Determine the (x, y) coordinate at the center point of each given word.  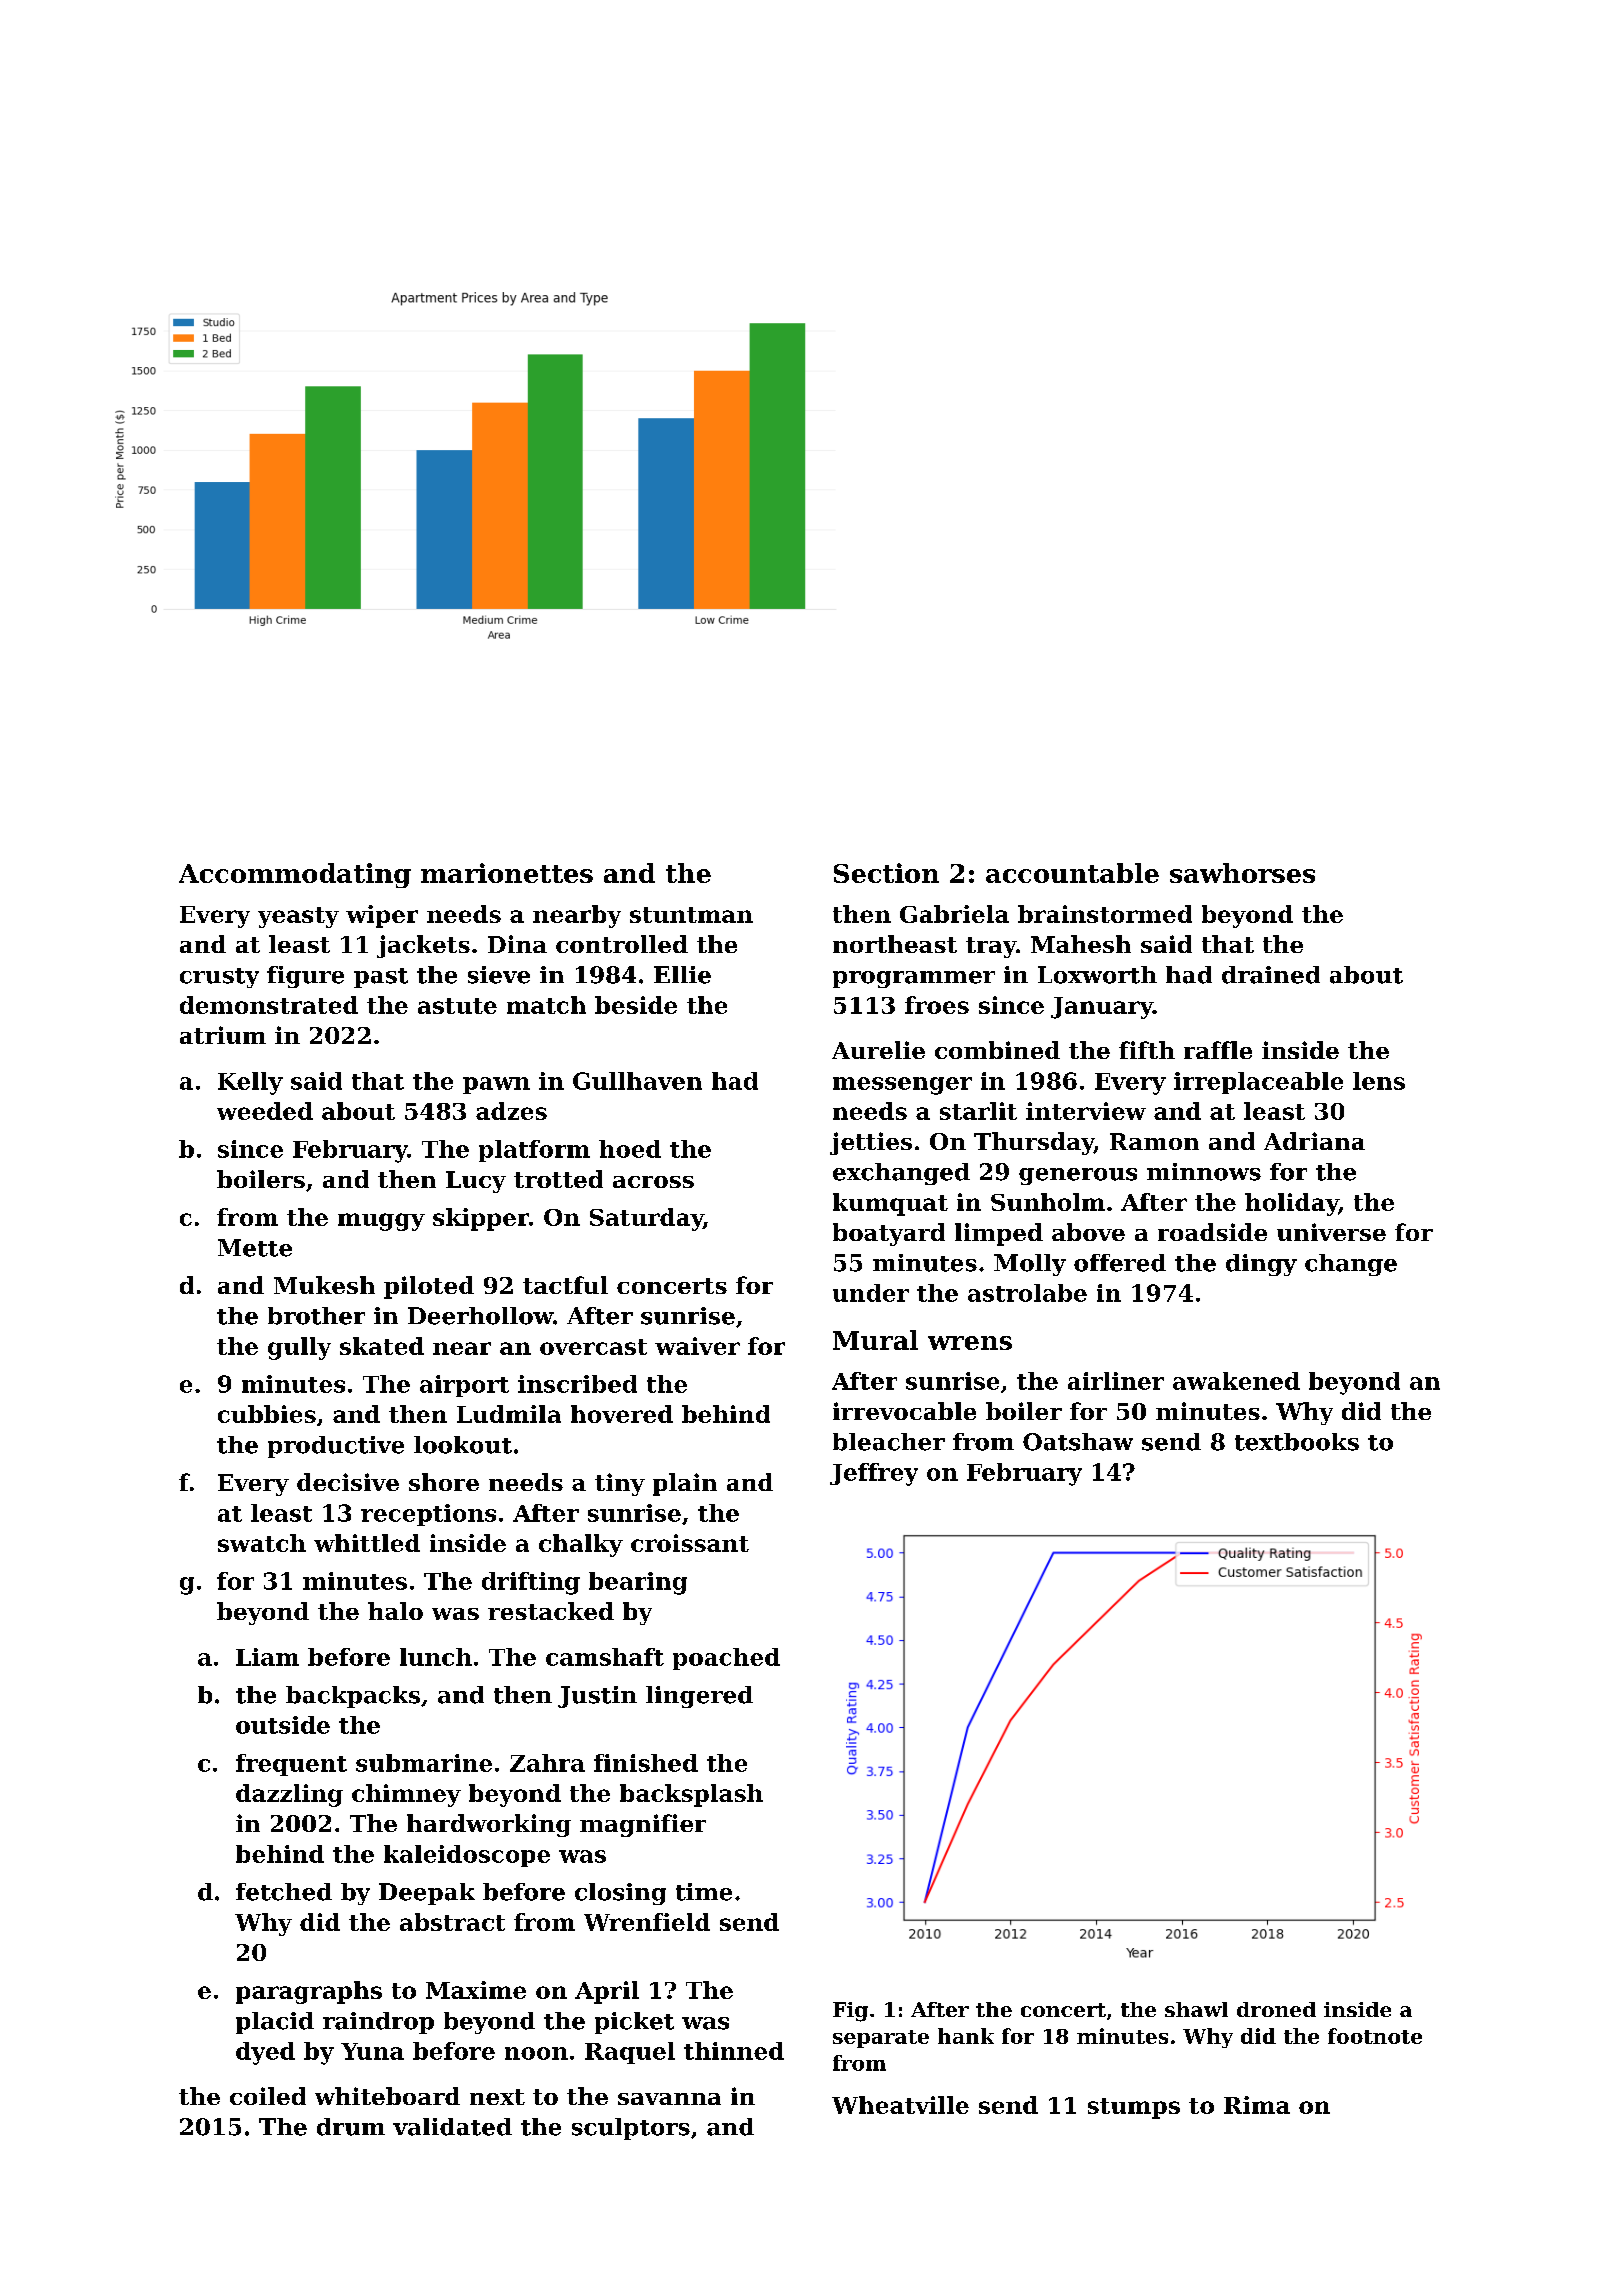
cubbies (267, 1414)
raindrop (378, 2023)
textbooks (1297, 1442)
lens (1379, 1081)
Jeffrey (874, 1474)
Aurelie (878, 1050)
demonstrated (269, 1005)
